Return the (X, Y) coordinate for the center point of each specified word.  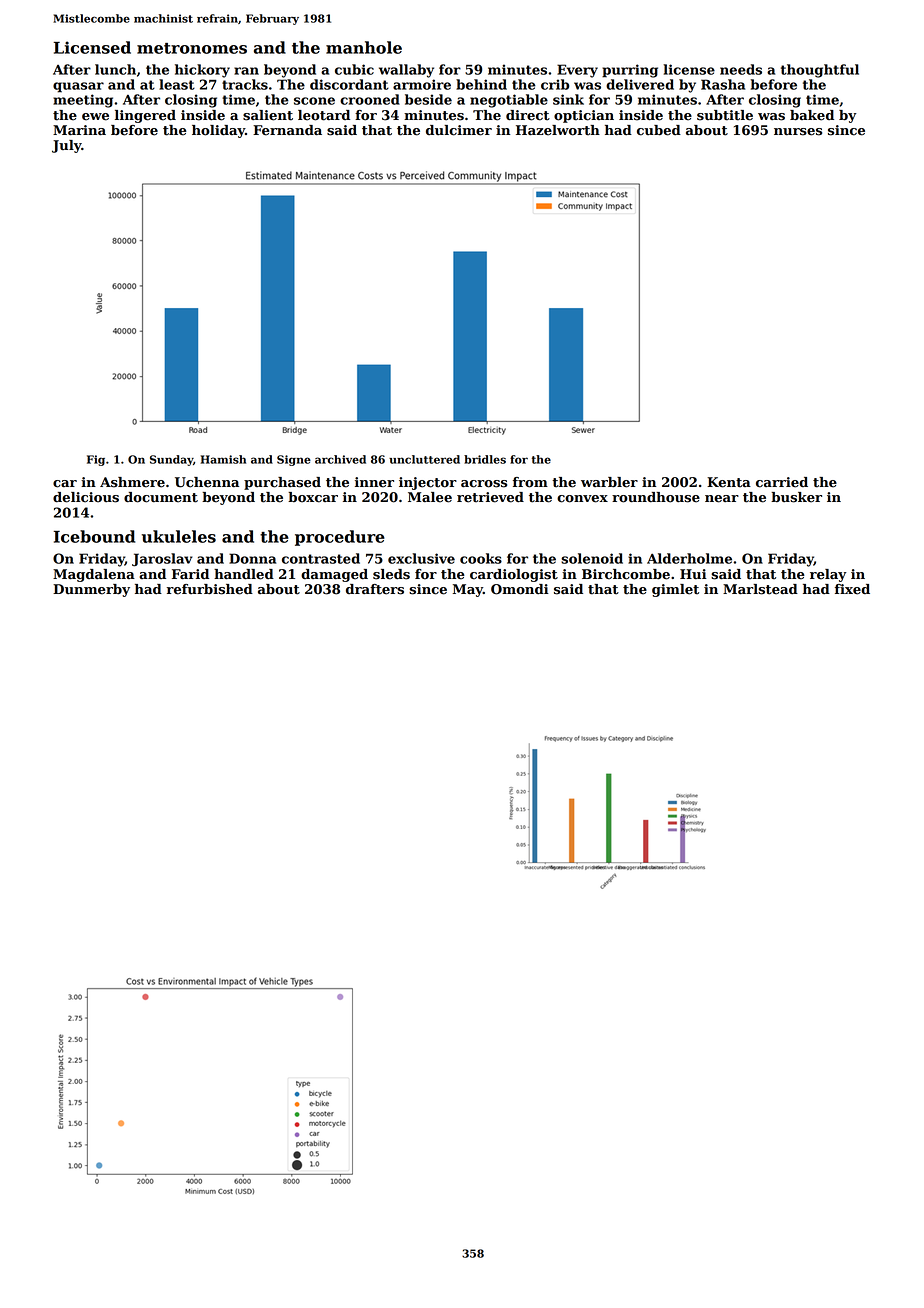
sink (568, 99)
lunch (115, 69)
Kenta (729, 482)
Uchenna (207, 482)
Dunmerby (91, 590)
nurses (798, 132)
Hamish (223, 459)
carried (782, 482)
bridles (485, 459)
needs (741, 69)
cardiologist (514, 575)
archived (340, 459)
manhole (364, 47)
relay (828, 575)
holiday (218, 131)
